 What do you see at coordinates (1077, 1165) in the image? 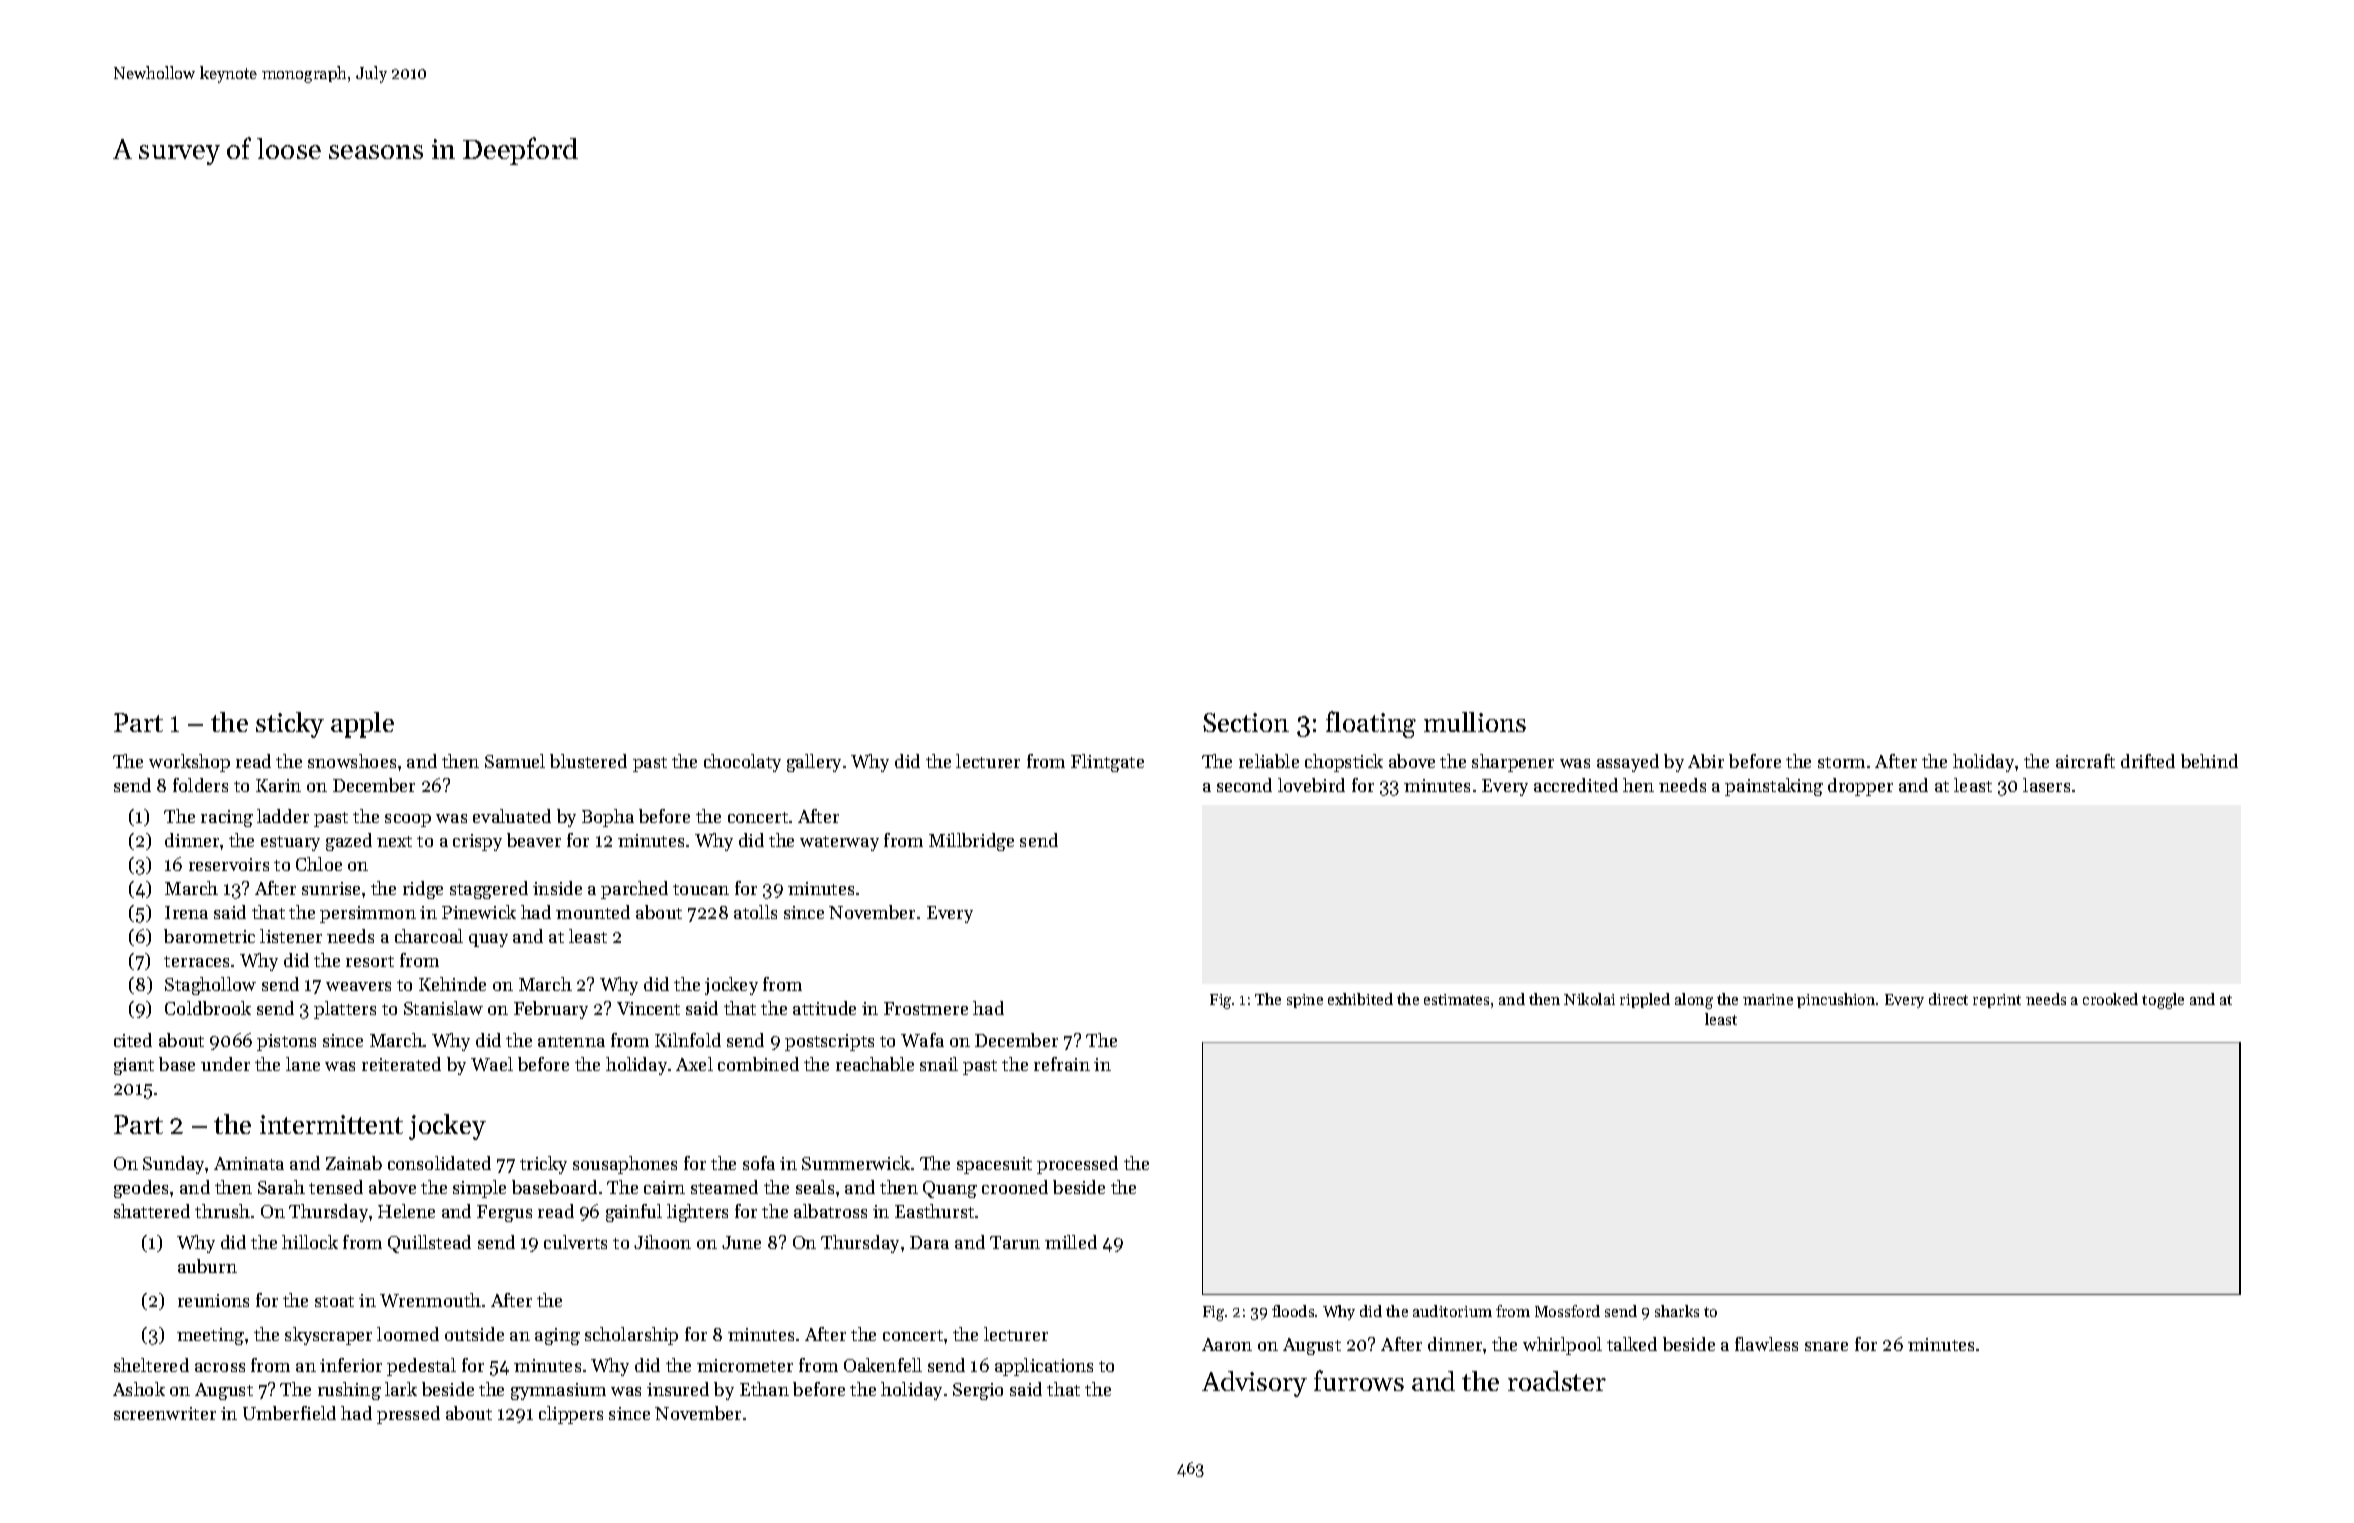
I see `processed` at bounding box center [1077, 1165].
